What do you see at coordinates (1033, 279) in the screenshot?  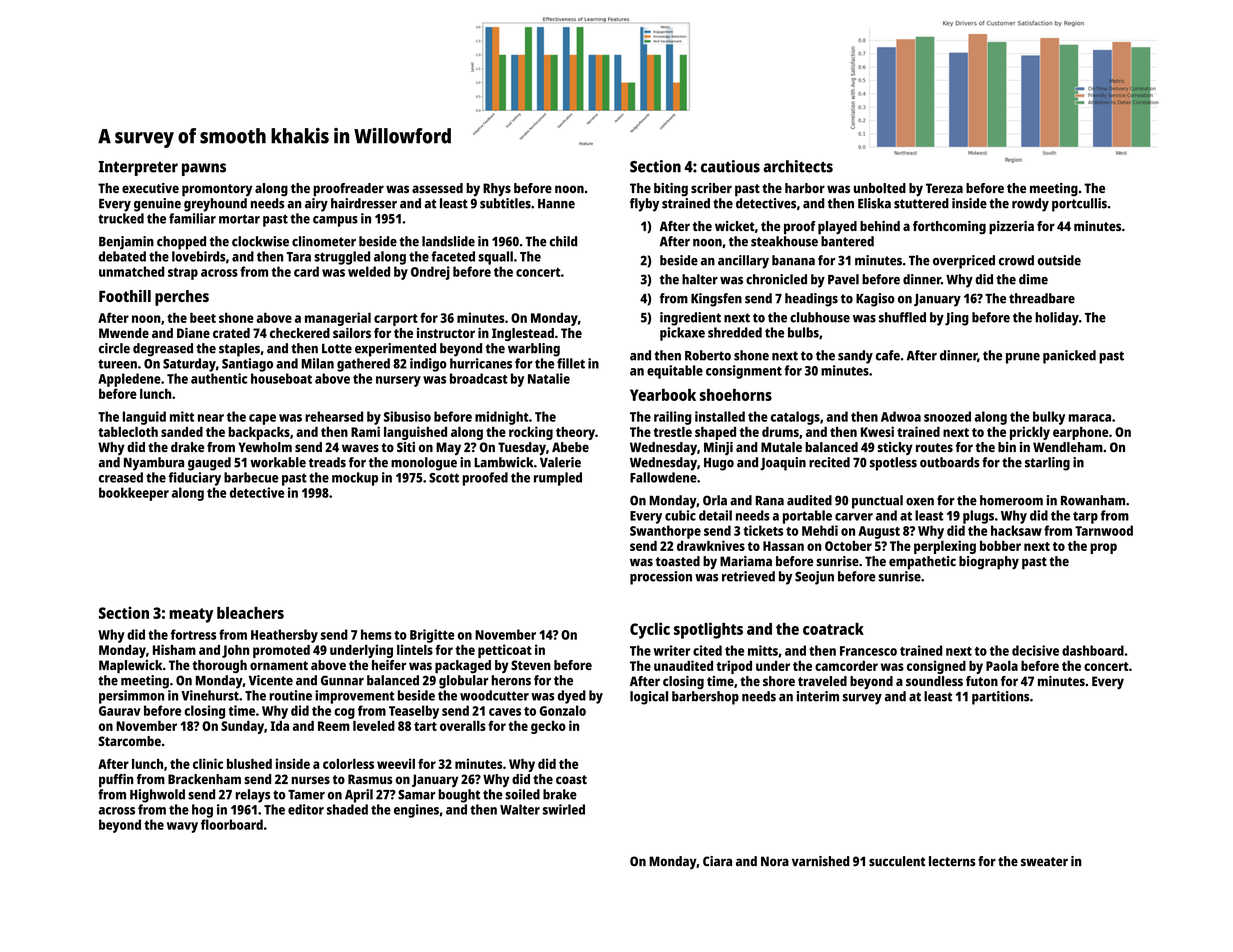 I see `dime` at bounding box center [1033, 279].
